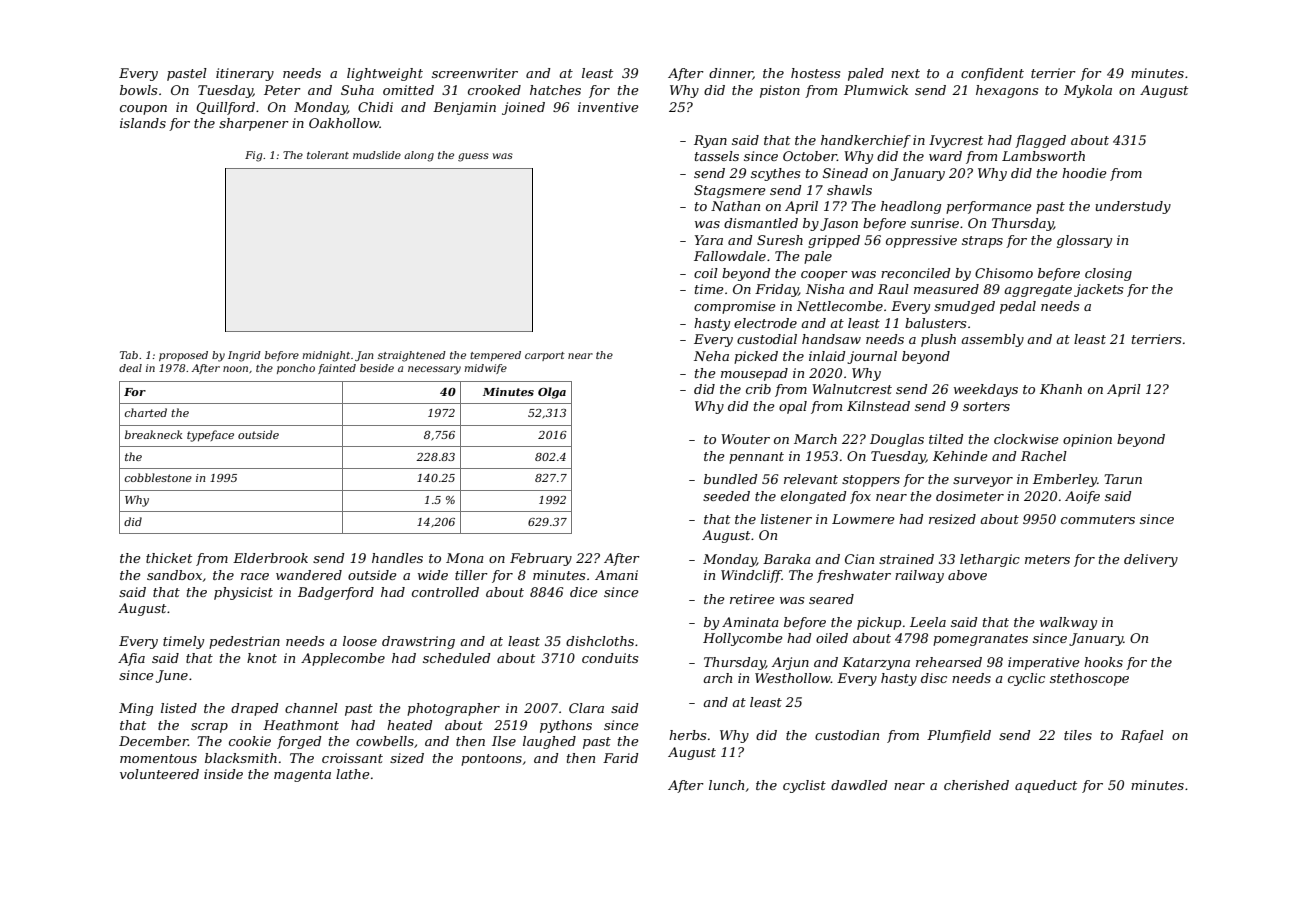  Describe the element at coordinates (905, 73) in the page. I see `next` at that location.
